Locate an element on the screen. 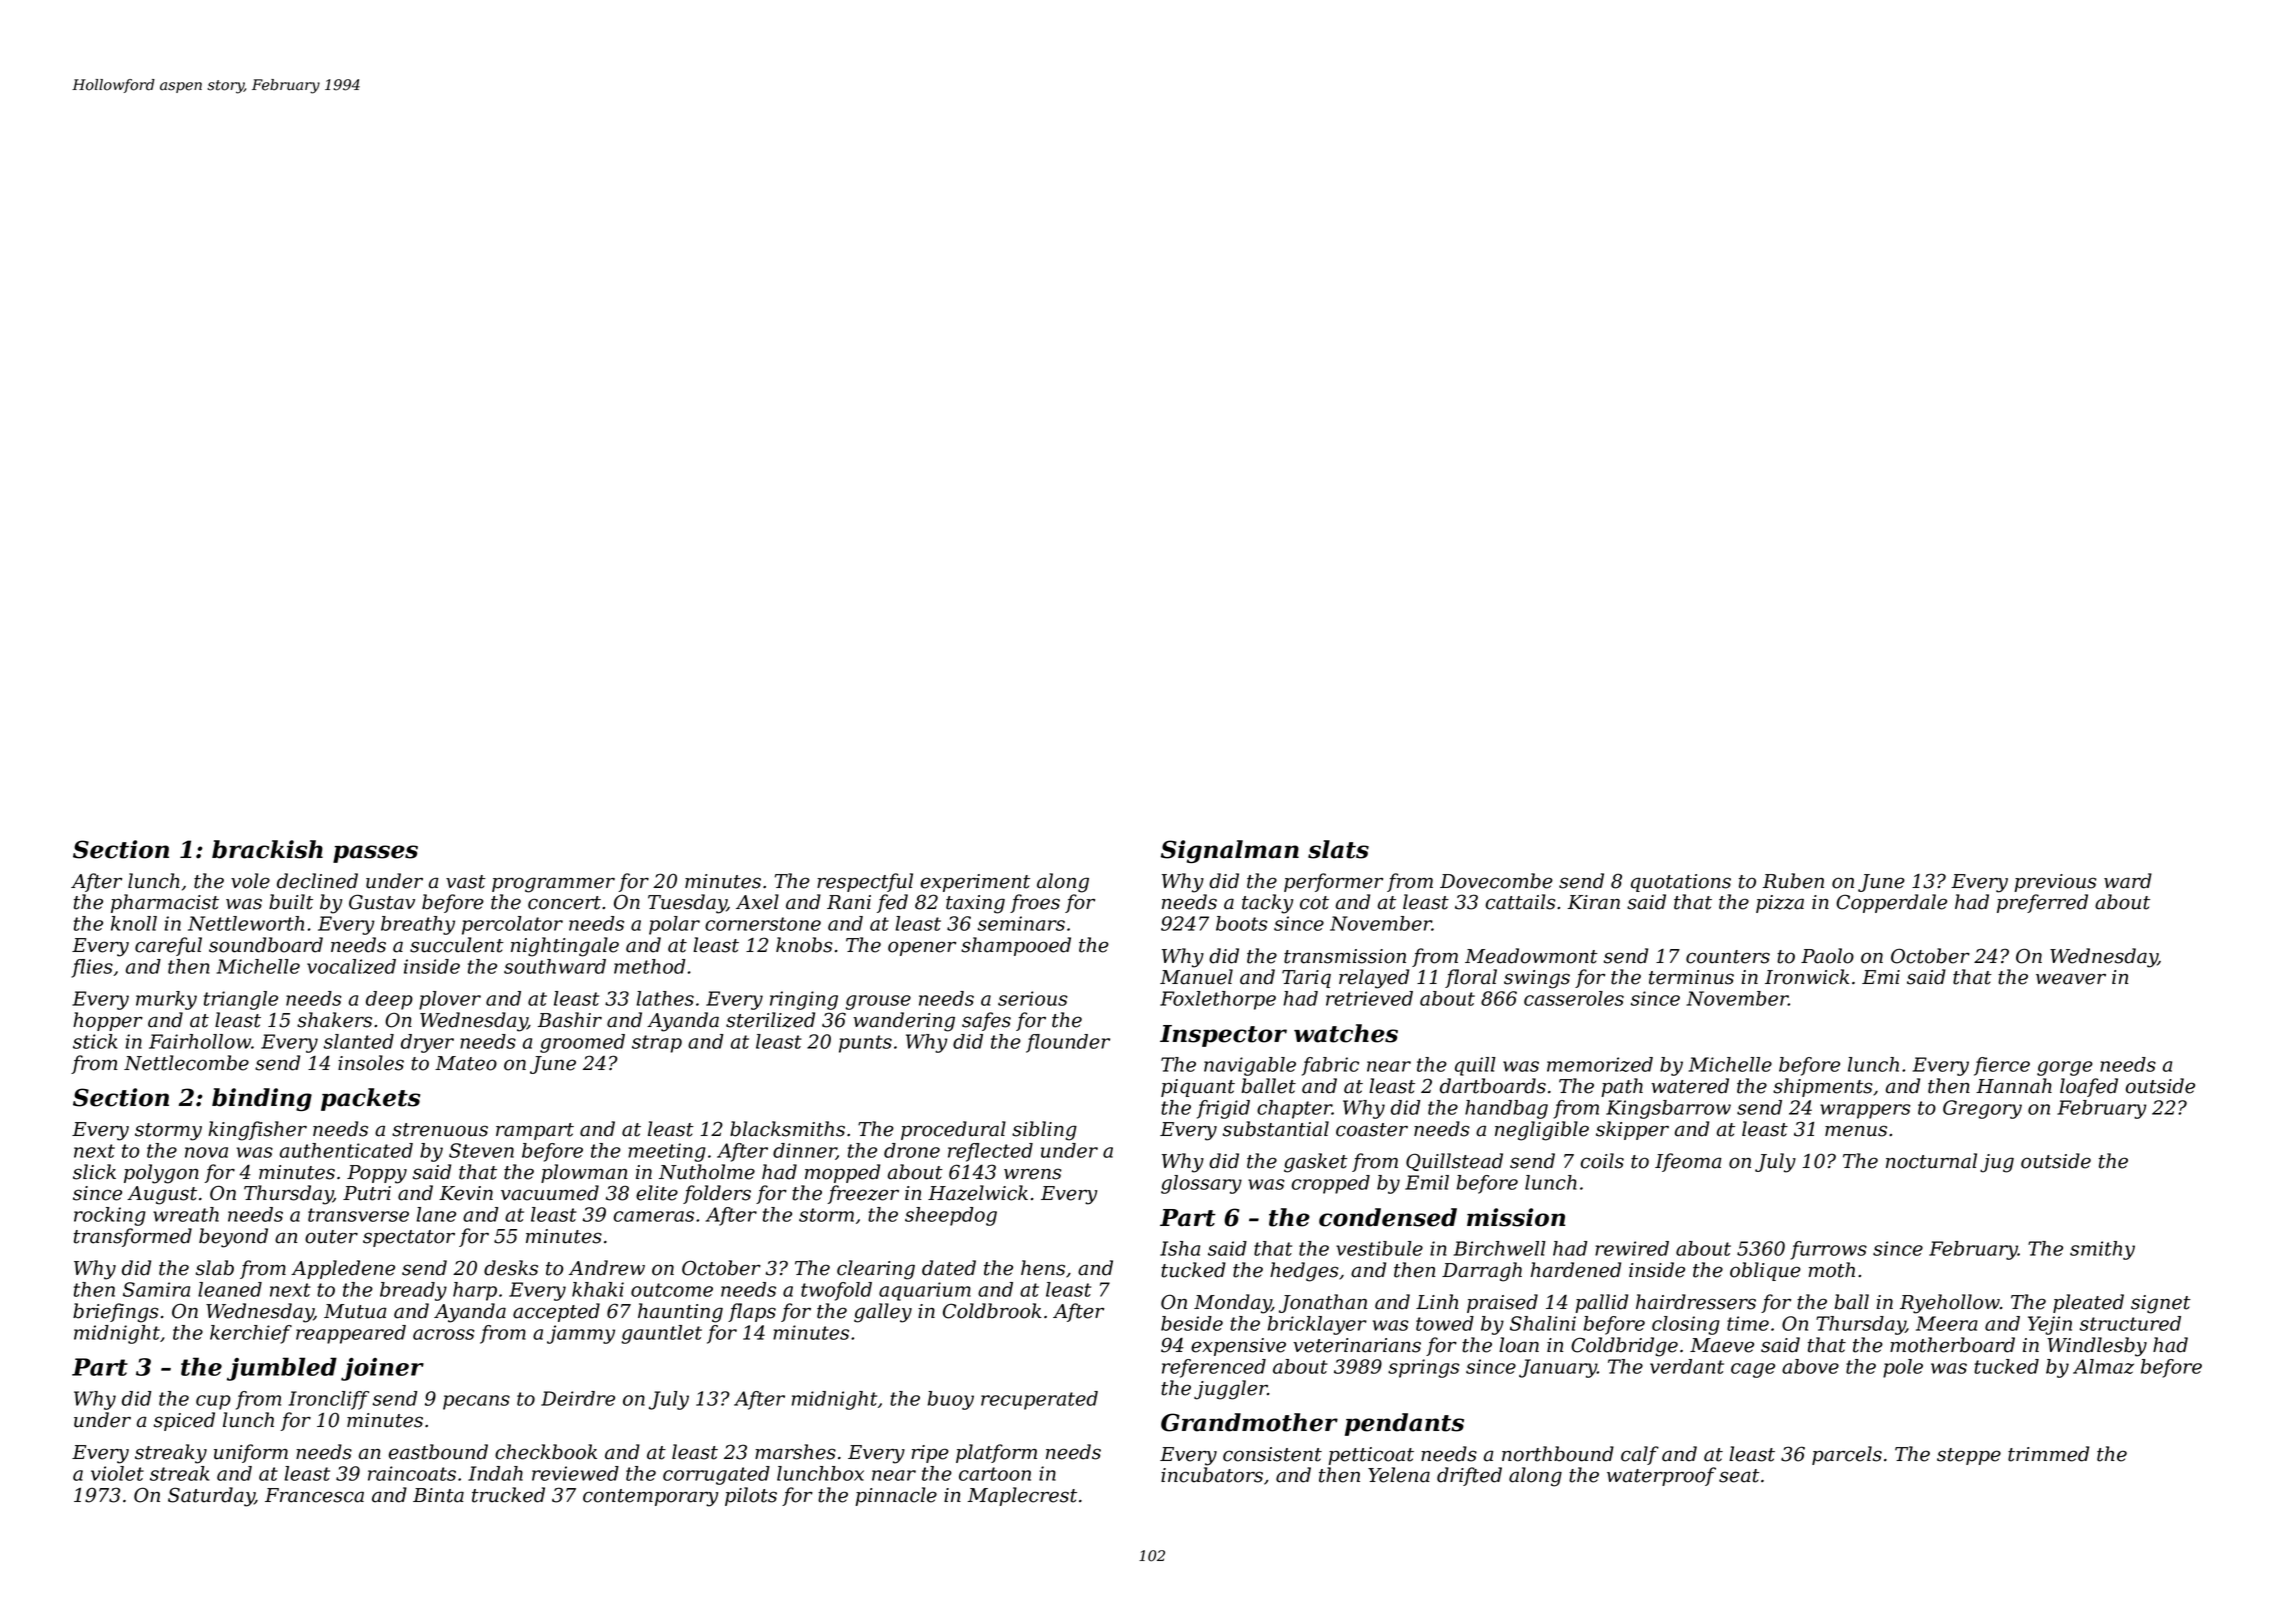  Manuel is located at coordinates (1196, 977).
